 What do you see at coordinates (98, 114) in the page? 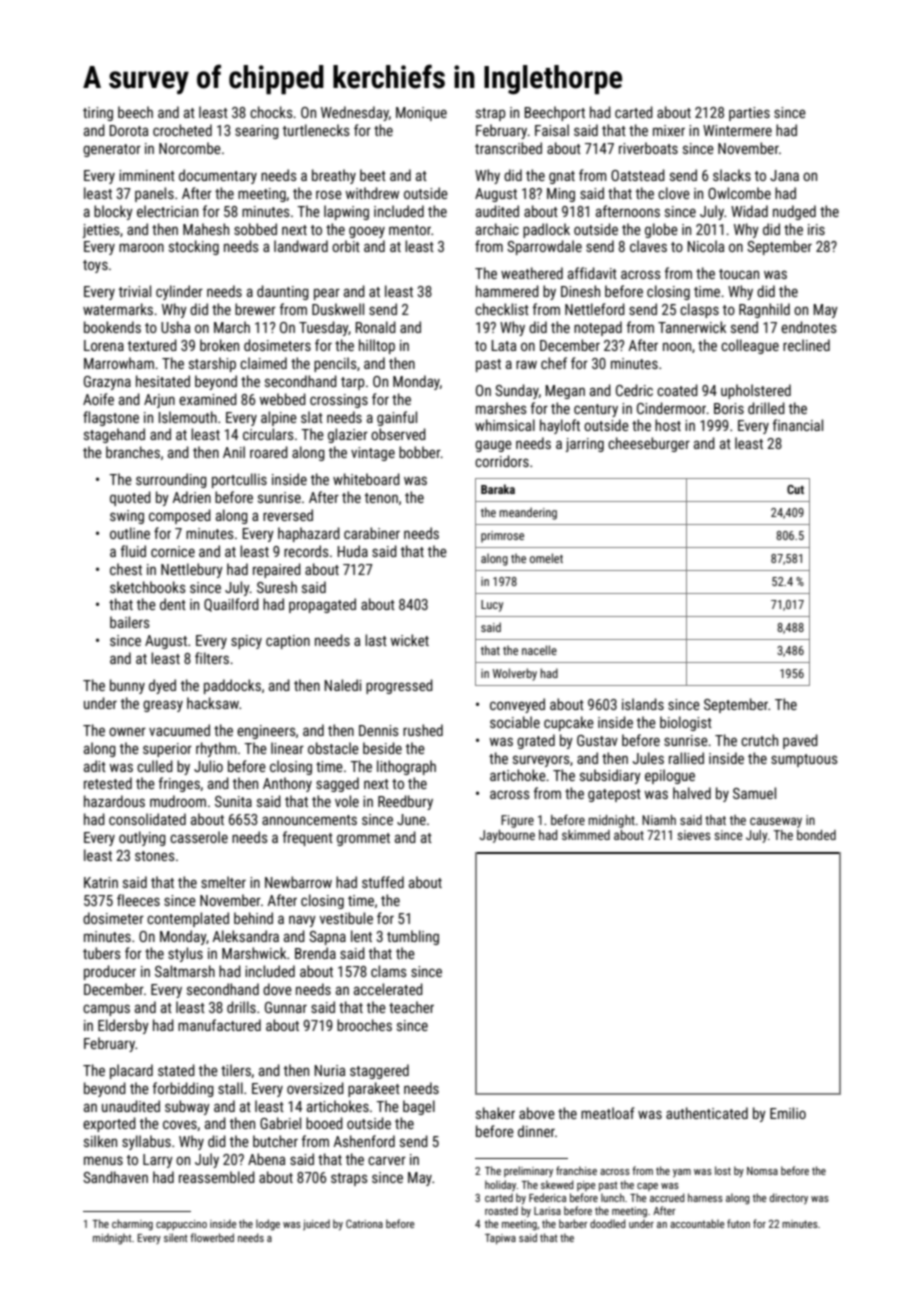
I see `tiring` at bounding box center [98, 114].
